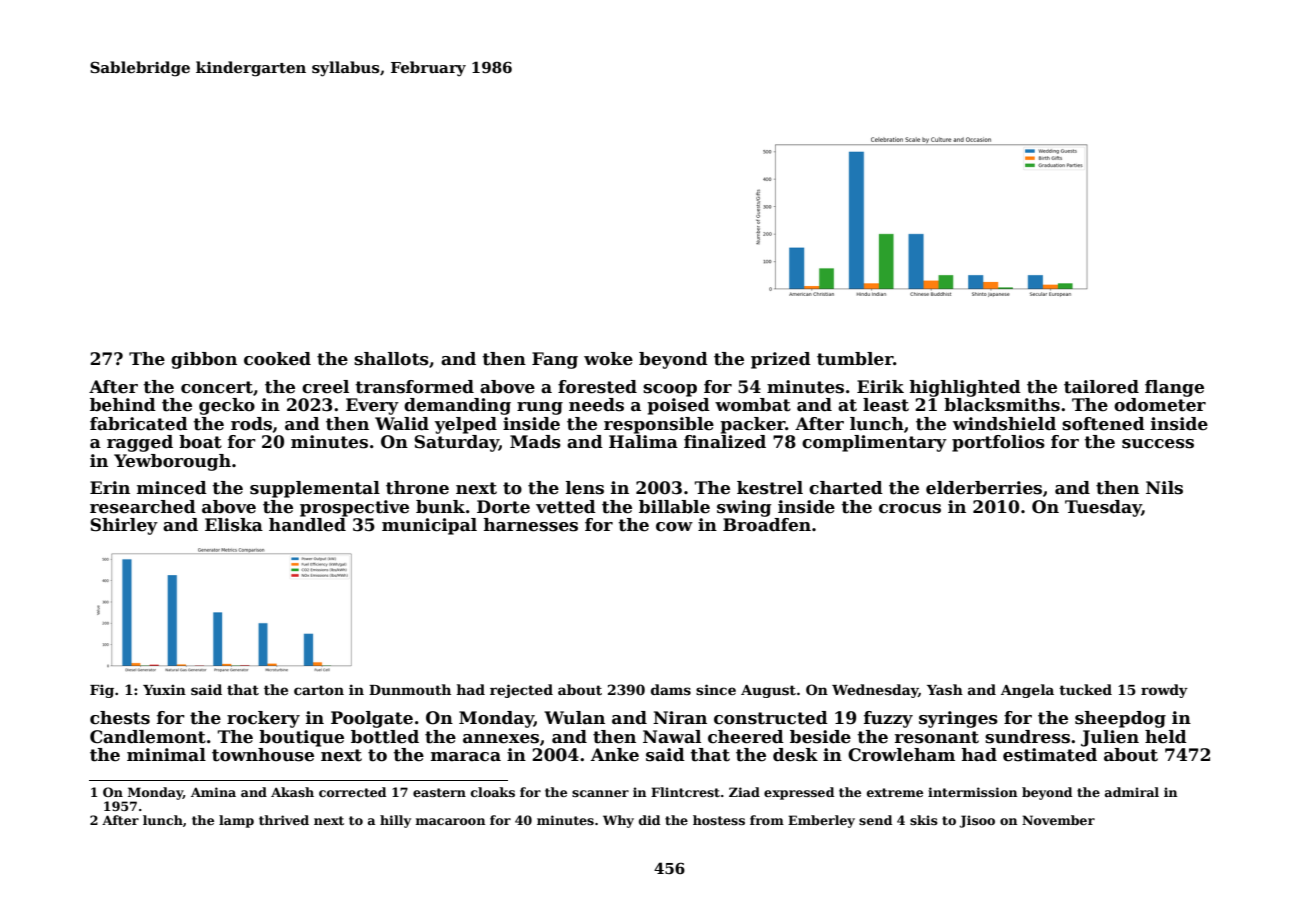 Image resolution: width=1308 pixels, height=924 pixels. Describe the element at coordinates (164, 689) in the screenshot. I see `Yuxin` at that location.
